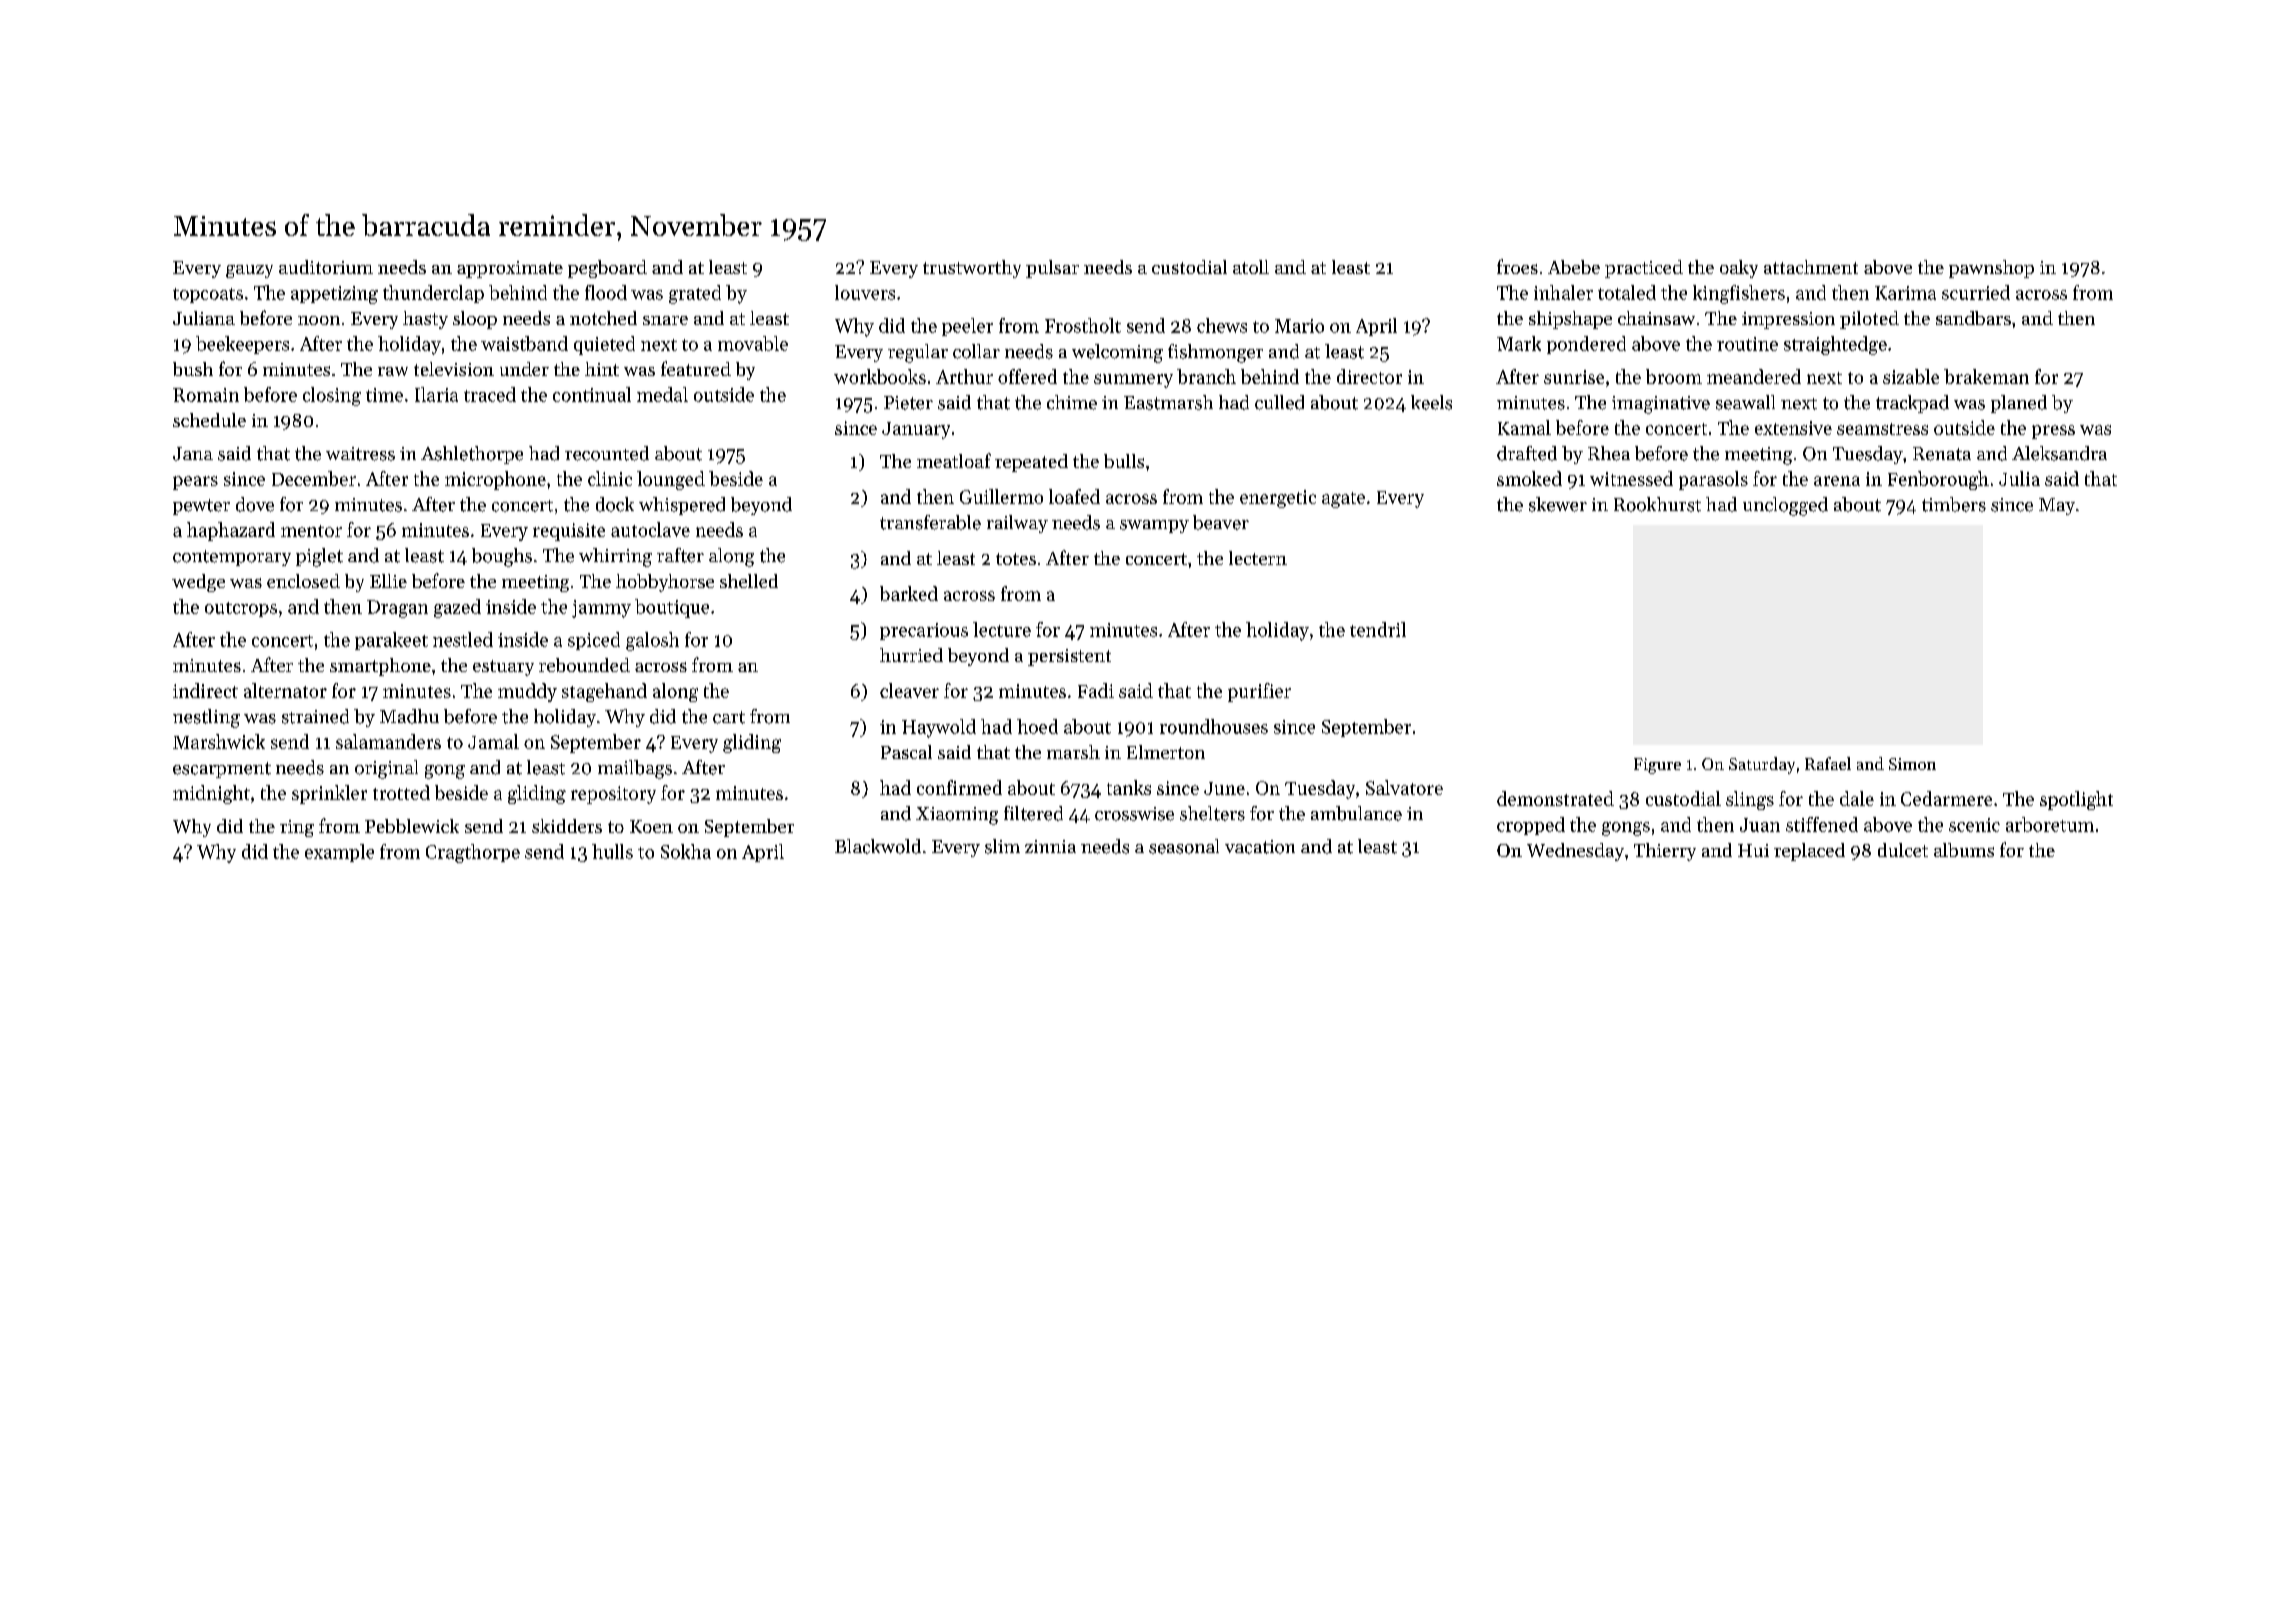 The height and width of the screenshot is (1620, 2292). What do you see at coordinates (1912, 764) in the screenshot?
I see `Simon` at bounding box center [1912, 764].
